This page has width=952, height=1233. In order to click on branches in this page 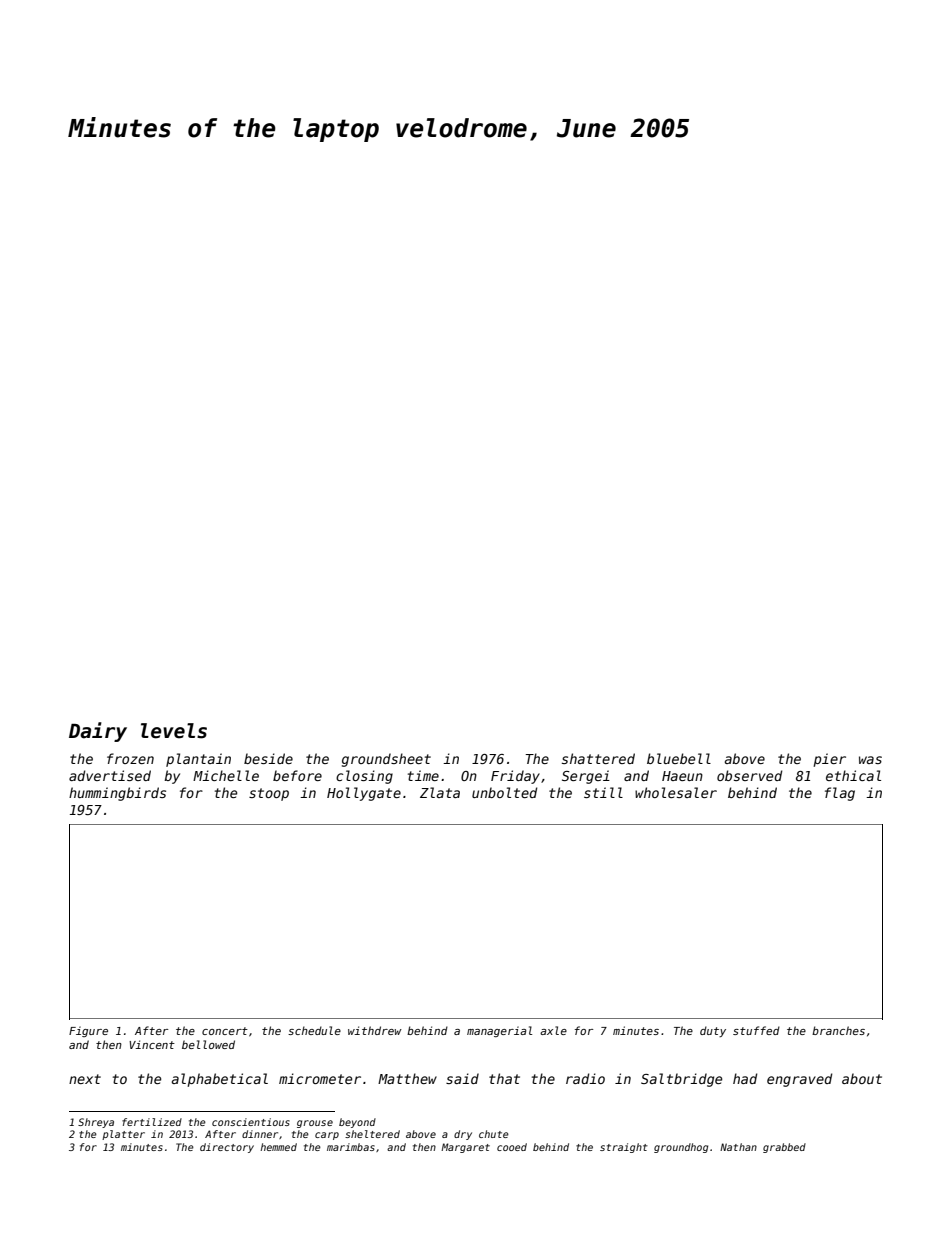, I will do `click(838, 1030)`.
